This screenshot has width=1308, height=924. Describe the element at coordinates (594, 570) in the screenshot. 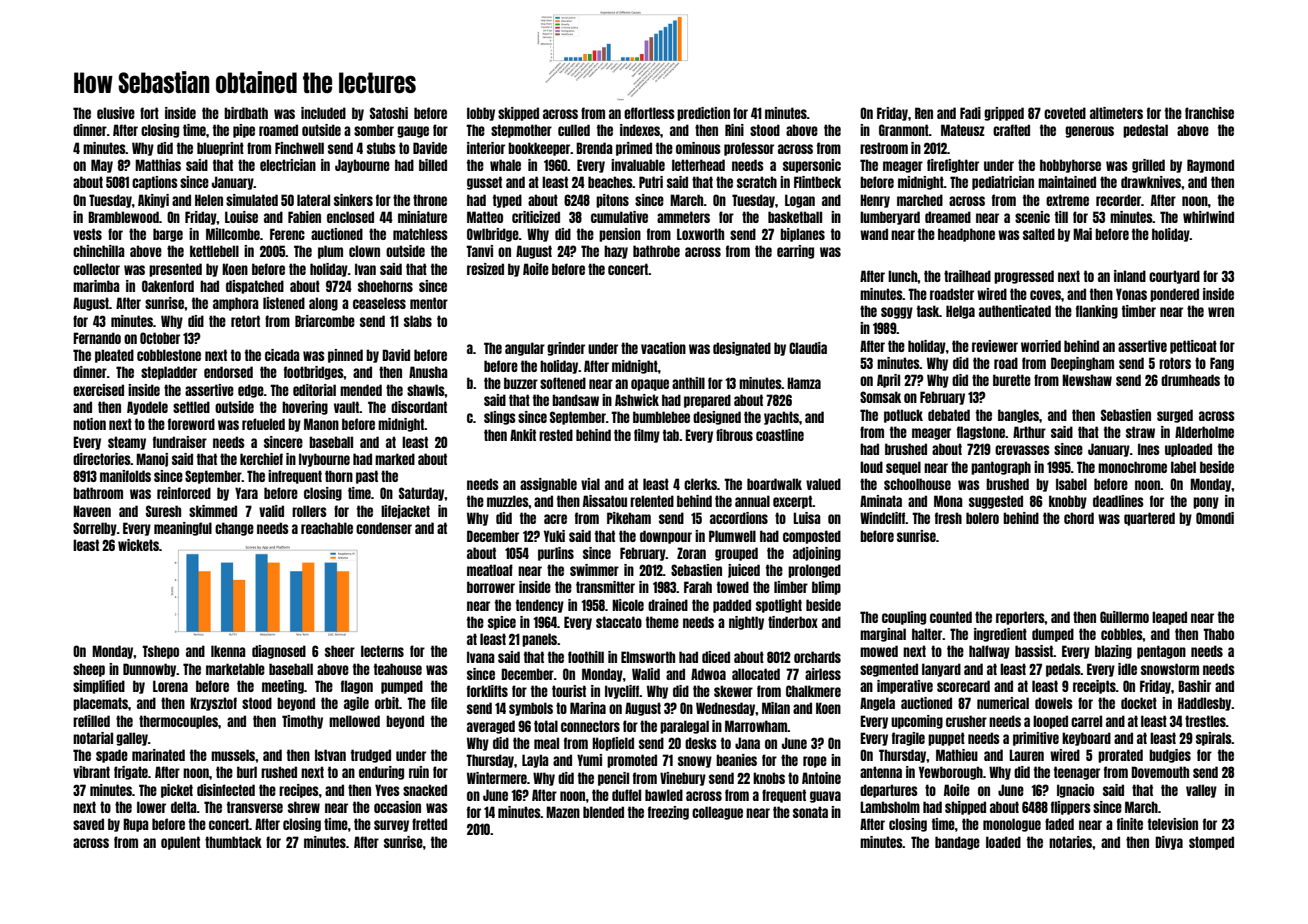

I see `swimmer` at that location.
